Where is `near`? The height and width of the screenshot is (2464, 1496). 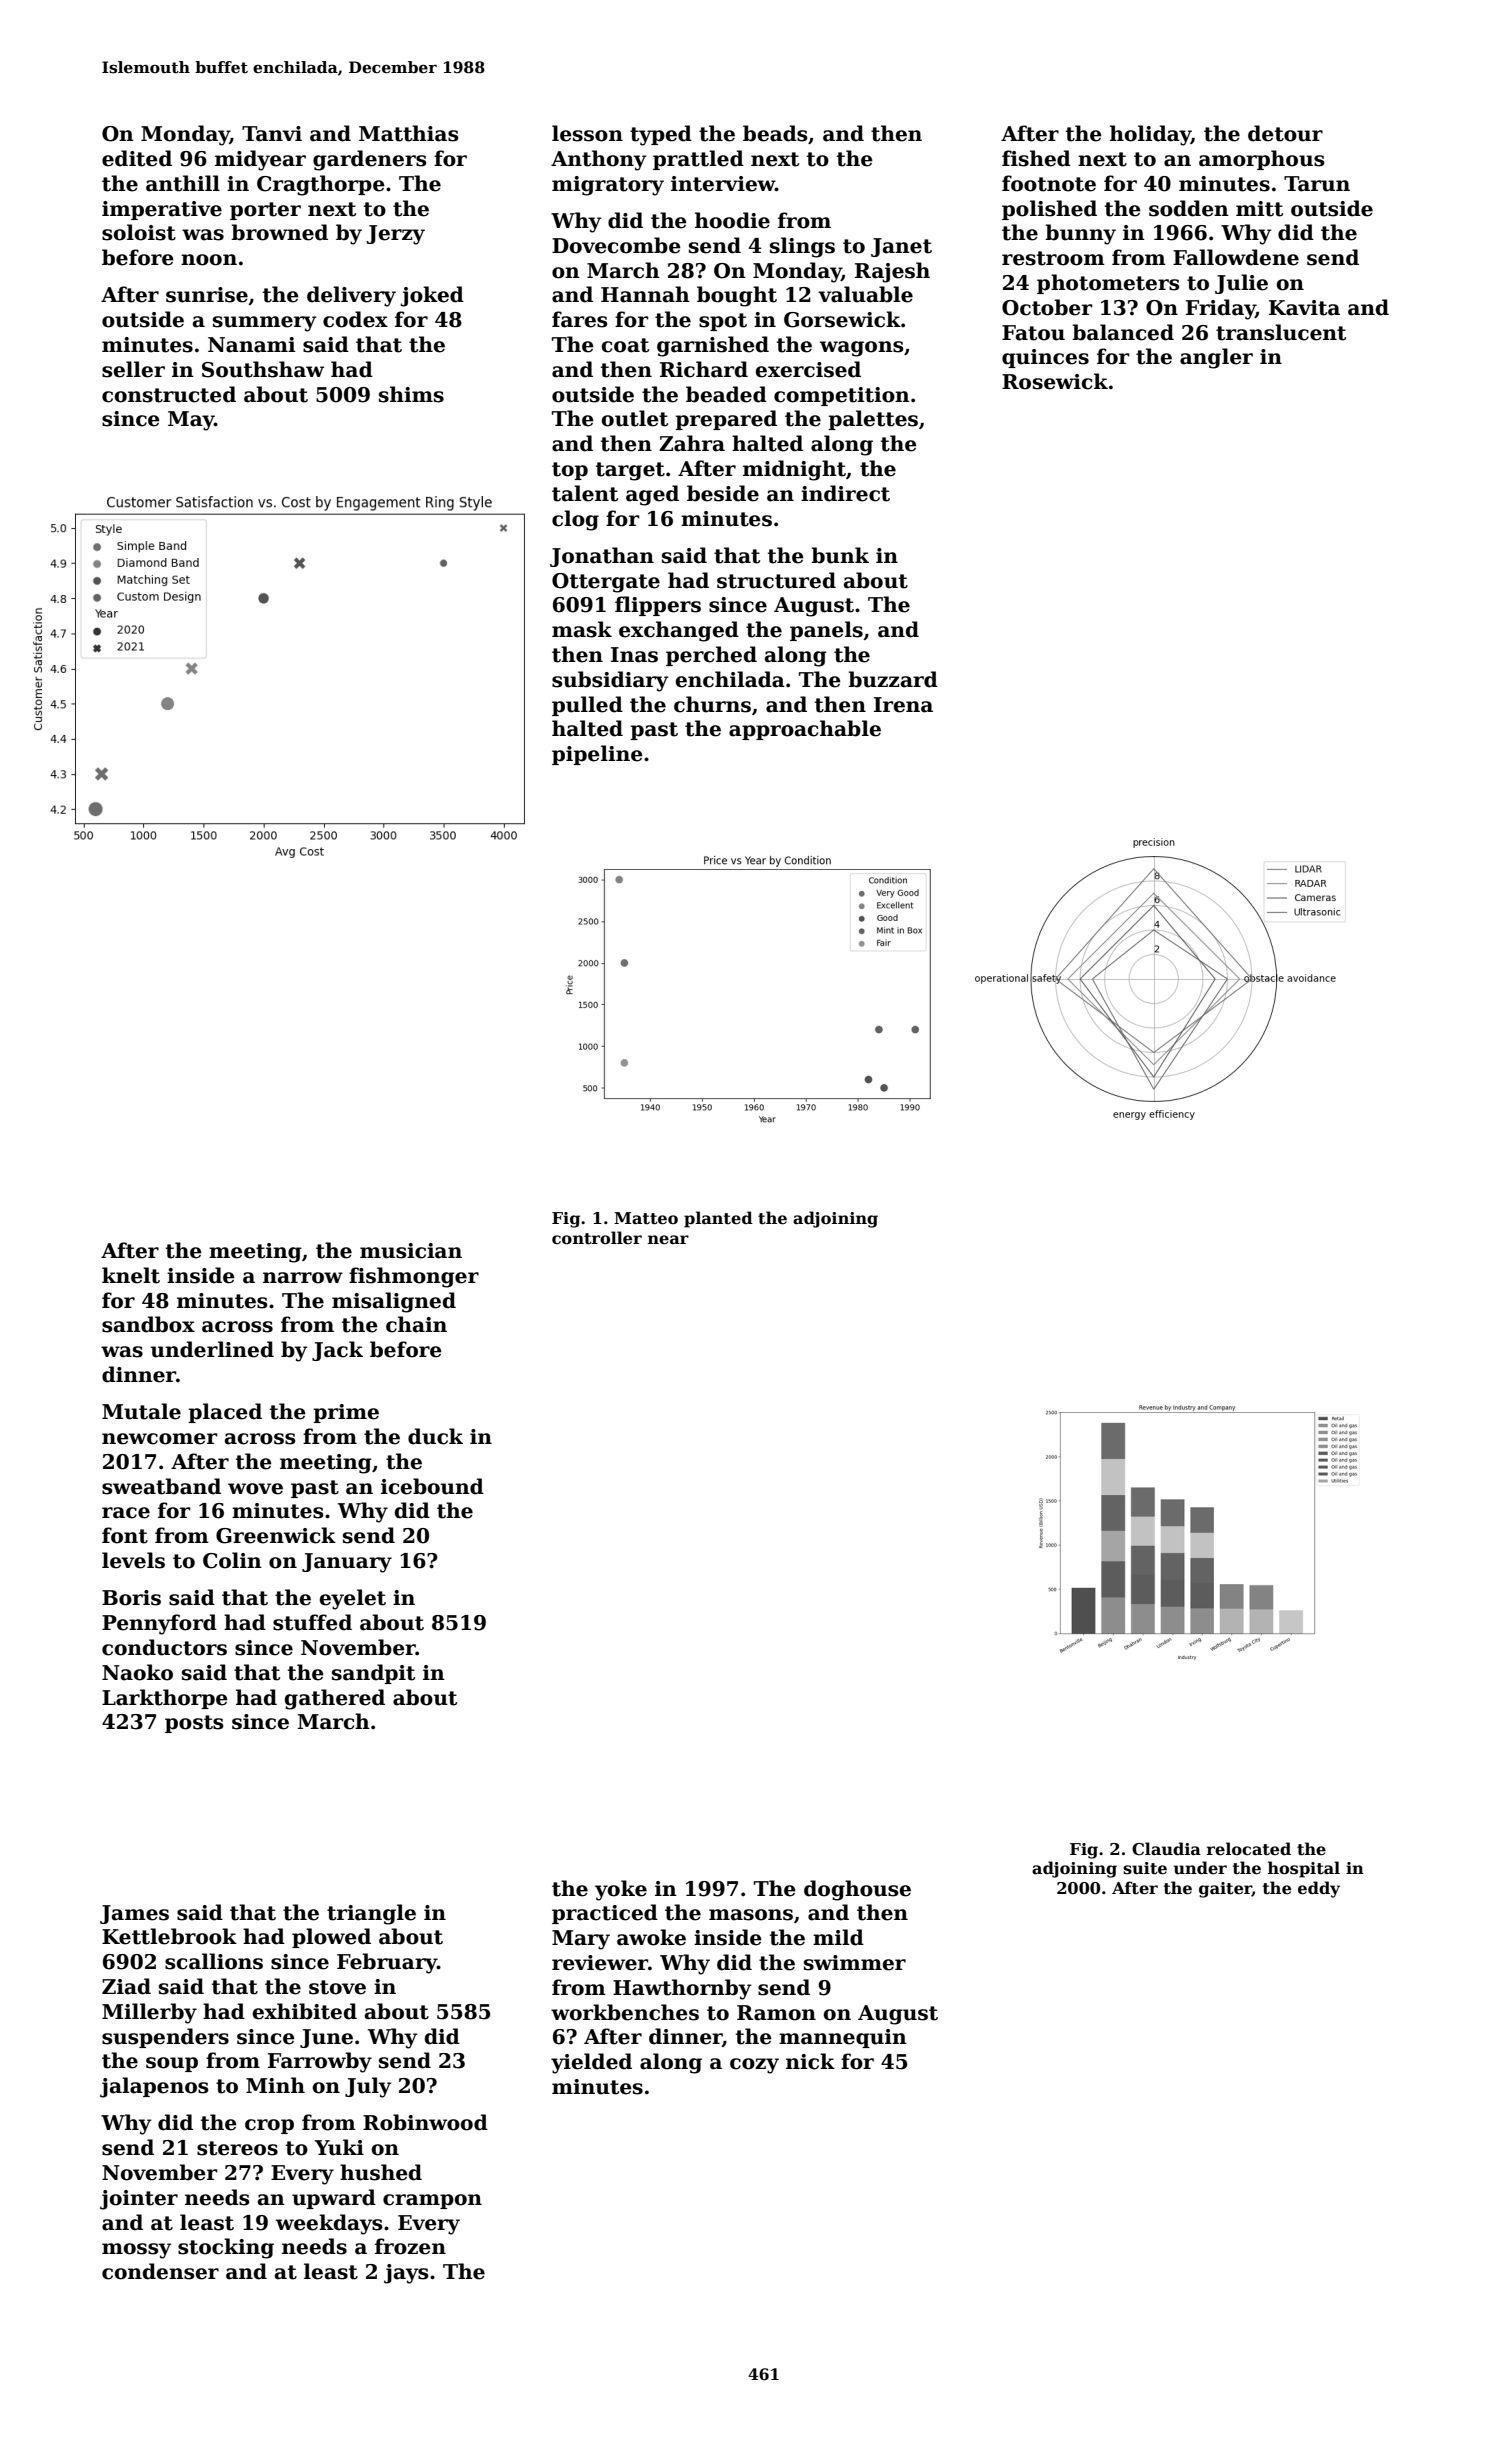
near is located at coordinates (668, 1240).
